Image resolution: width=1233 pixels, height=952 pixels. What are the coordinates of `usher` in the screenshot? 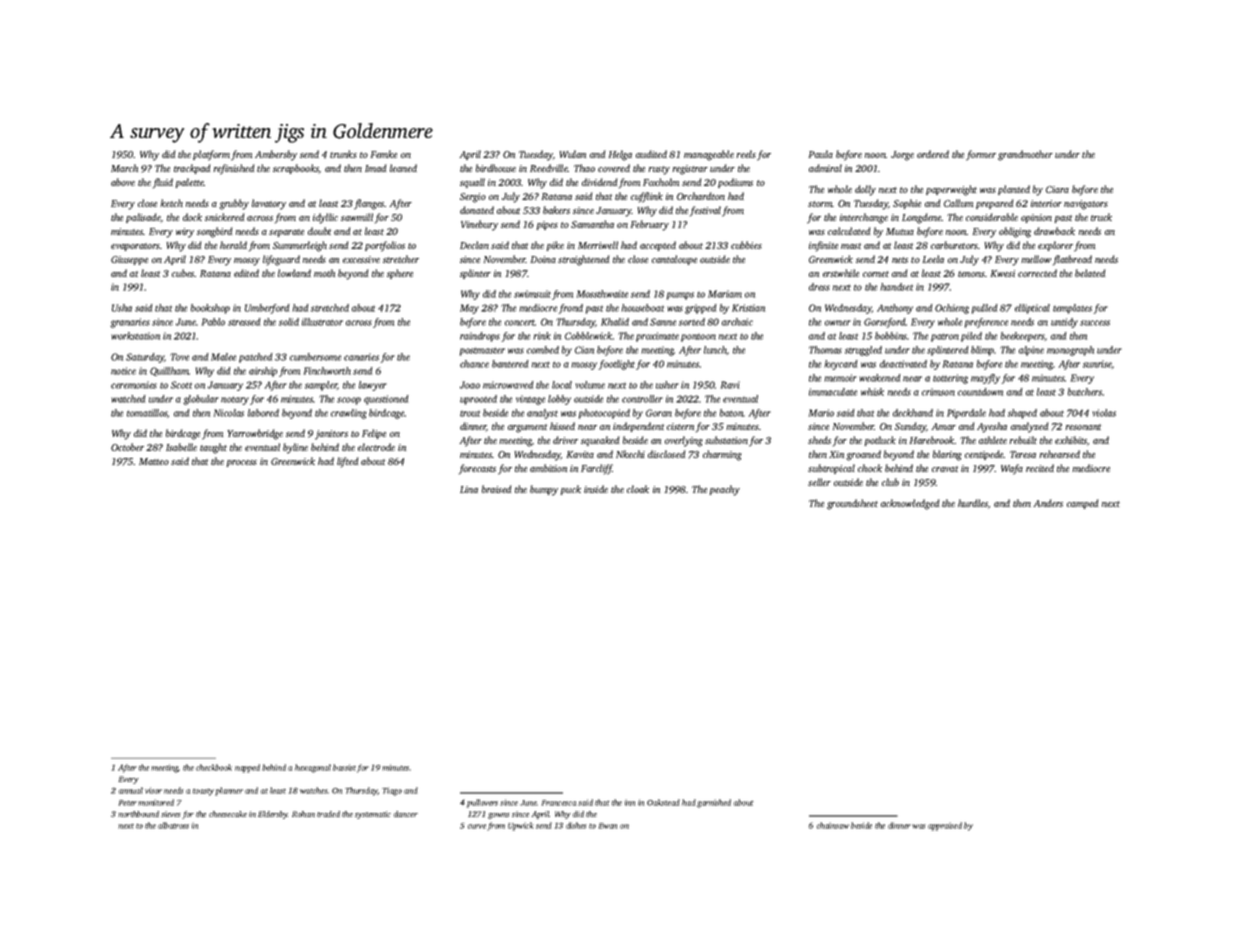 It's located at (667, 385).
